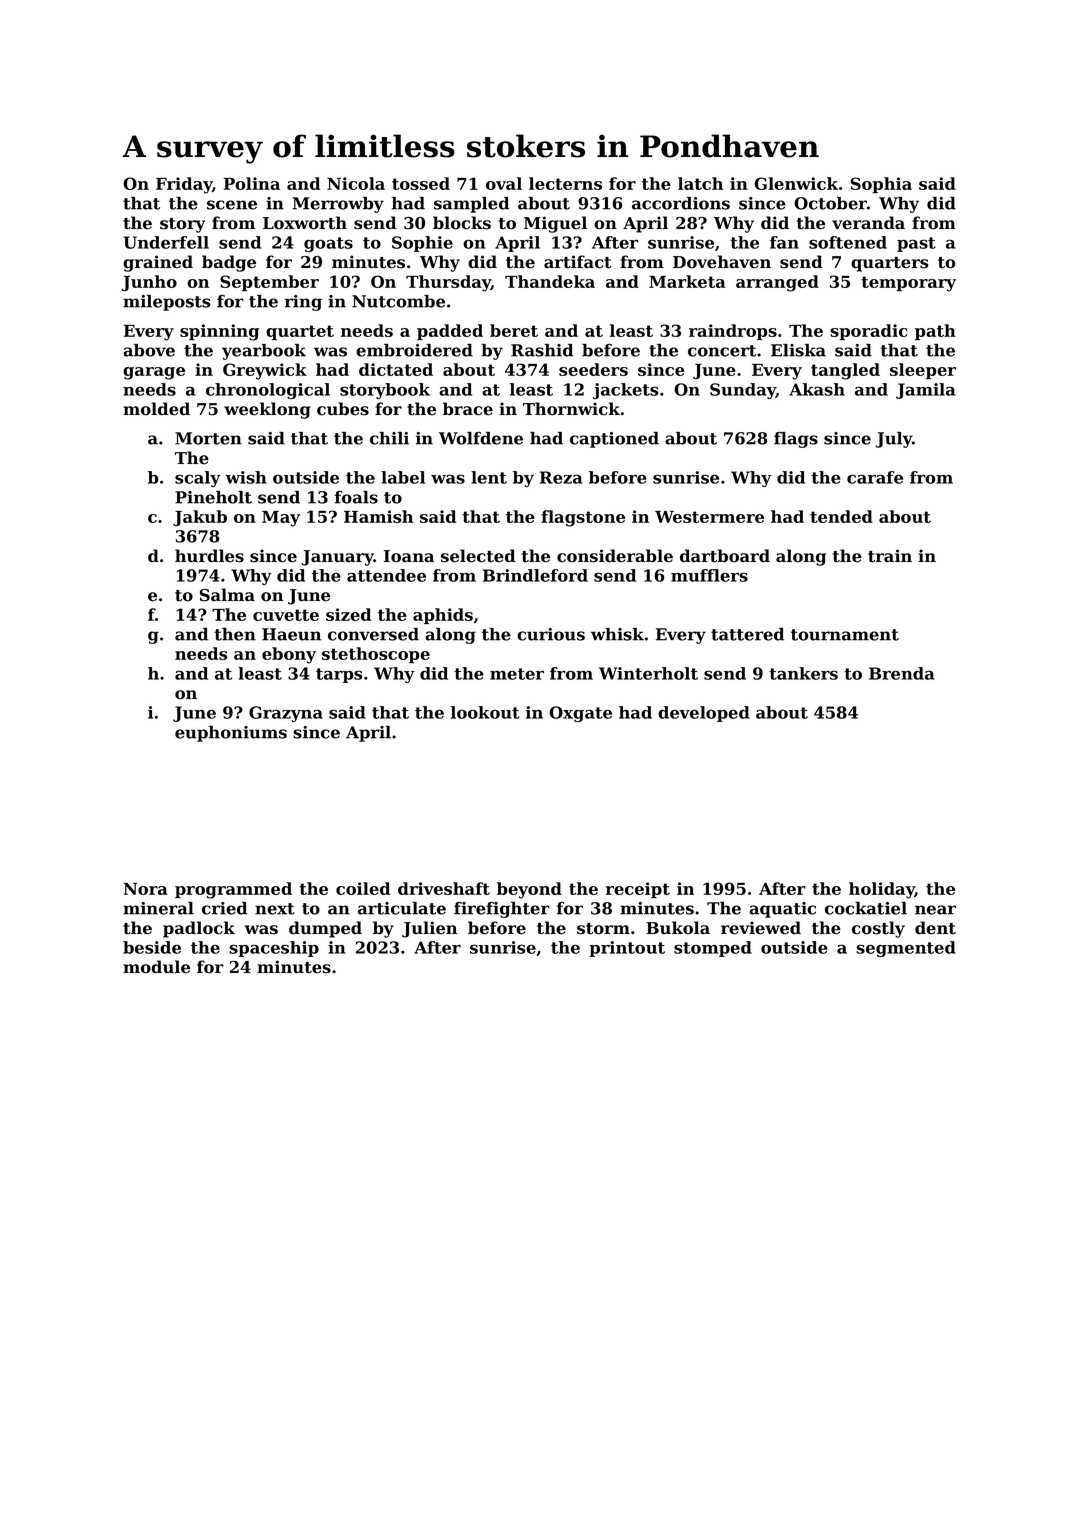 The width and height of the page is (1079, 1527). What do you see at coordinates (881, 185) in the page?
I see `Sophia` at bounding box center [881, 185].
